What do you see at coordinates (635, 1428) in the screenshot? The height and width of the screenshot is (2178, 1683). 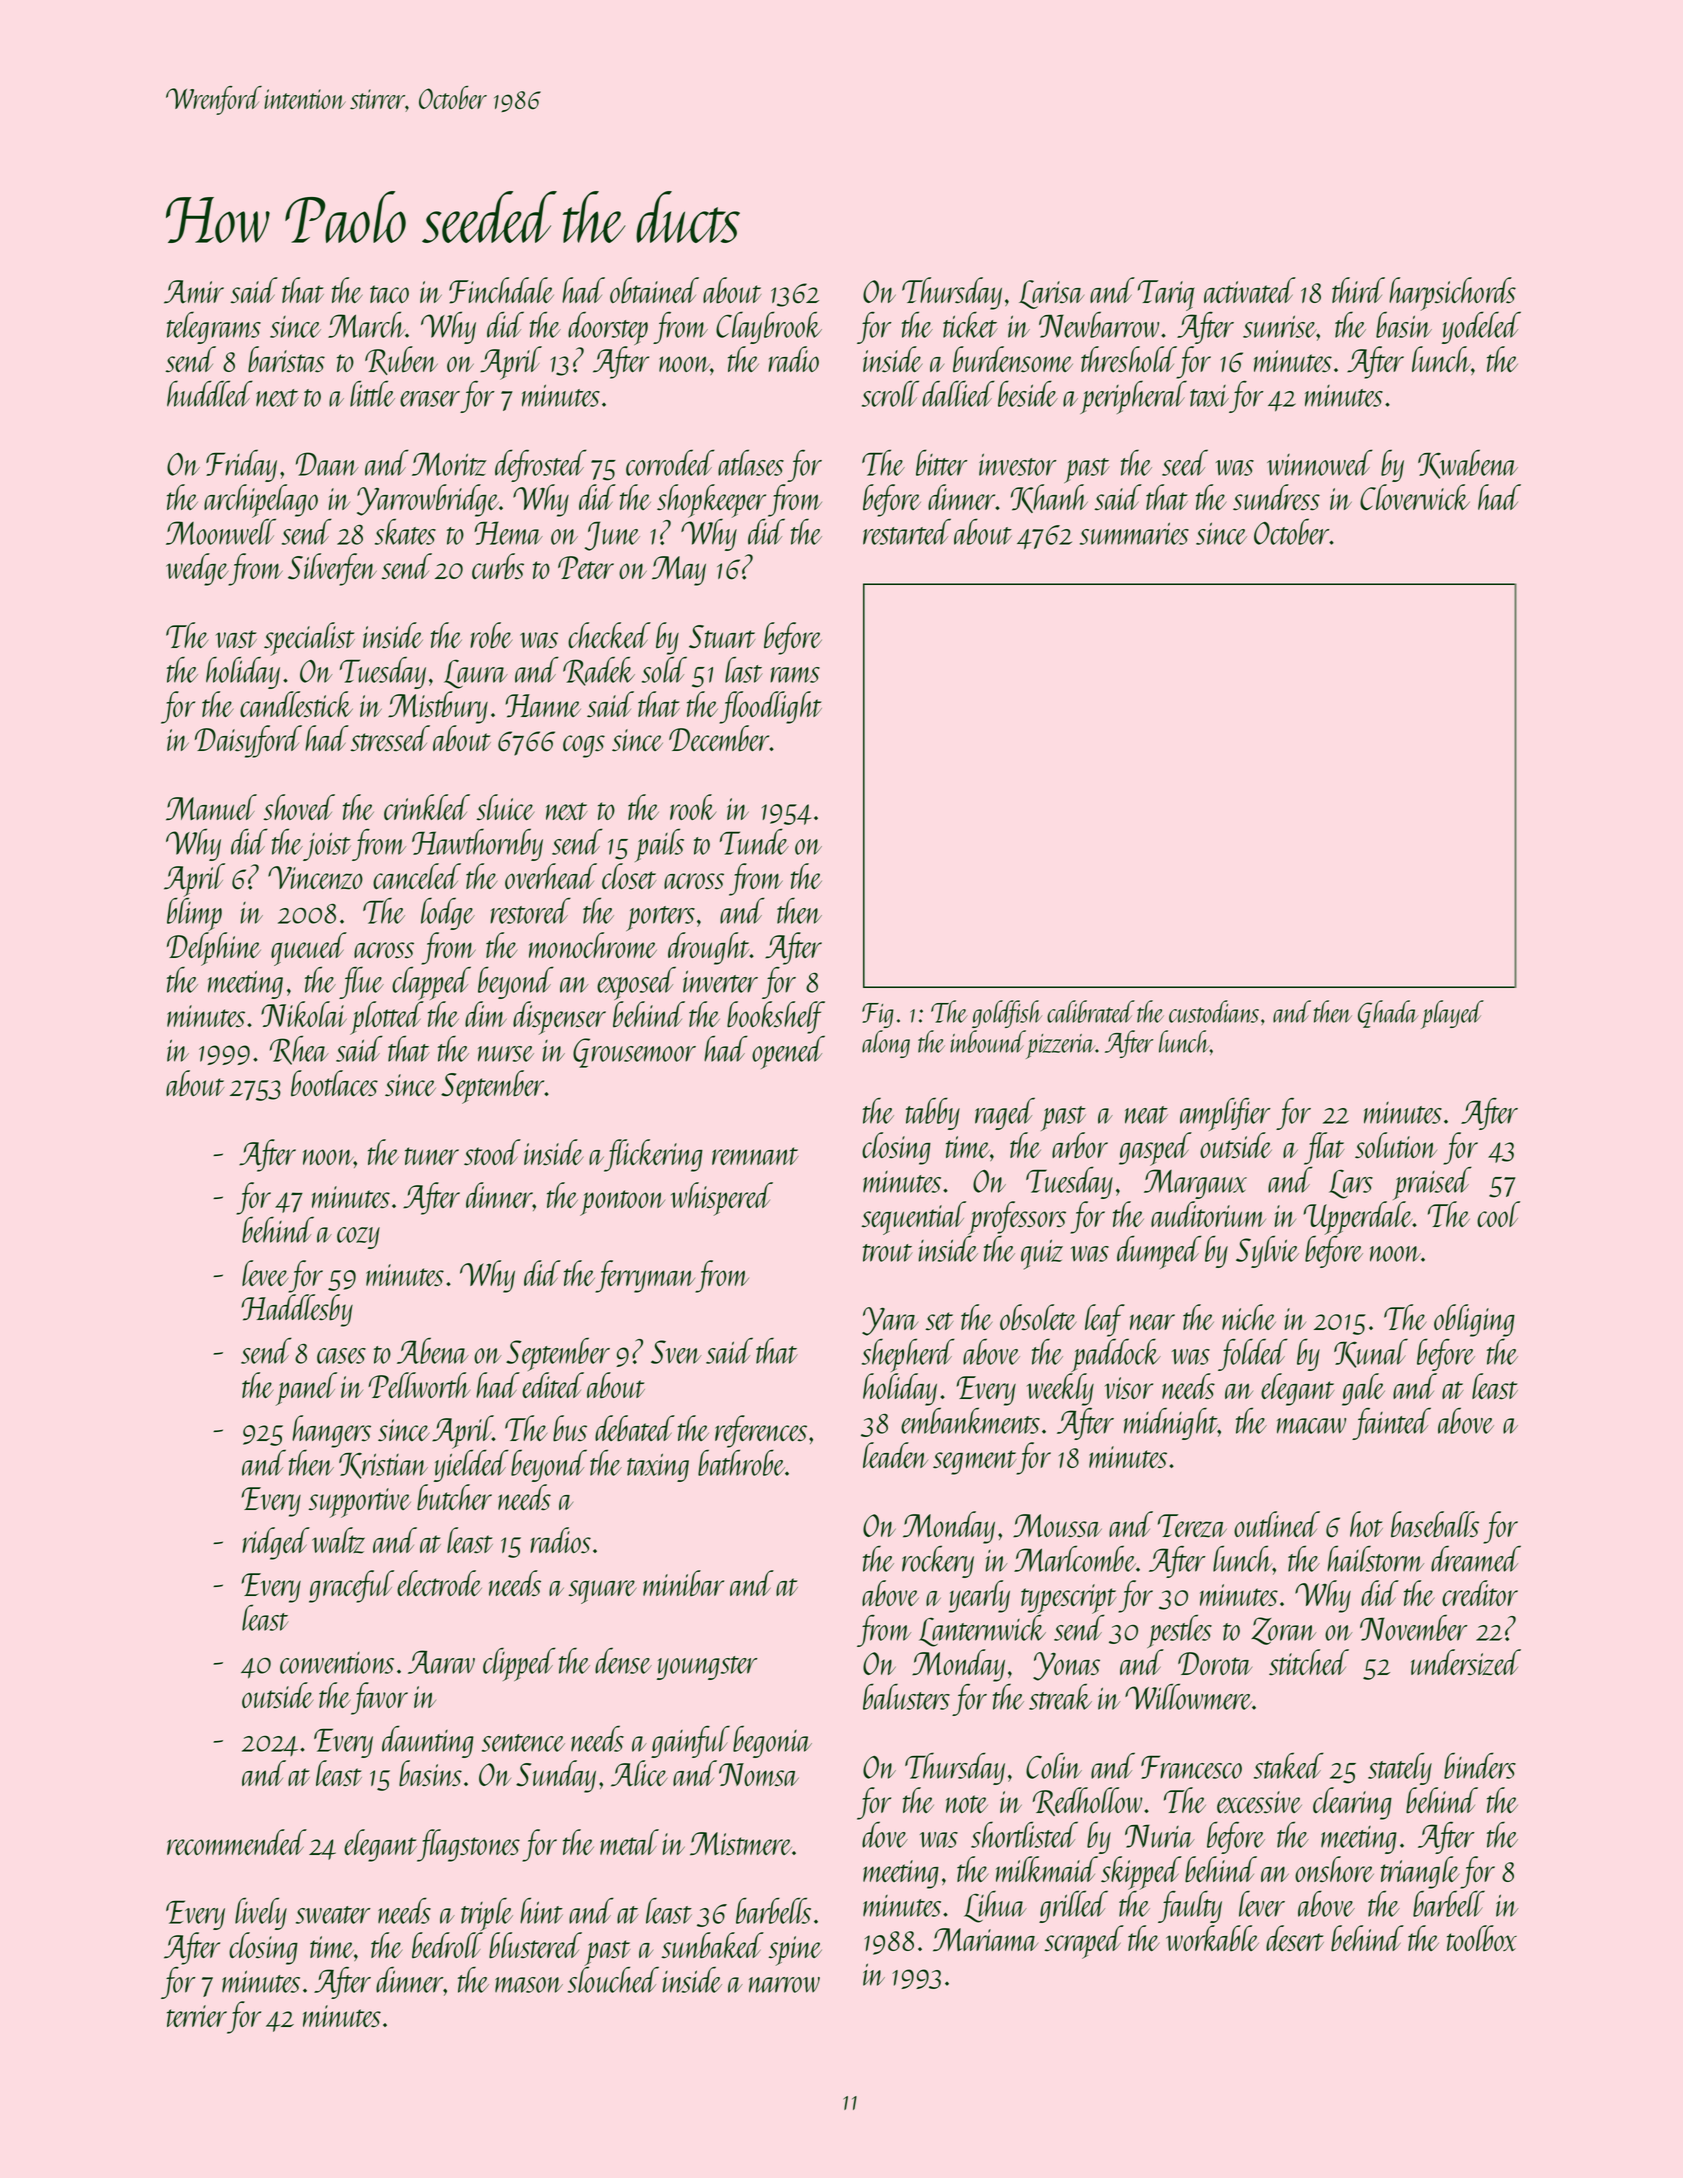 I see `debated` at bounding box center [635, 1428].
